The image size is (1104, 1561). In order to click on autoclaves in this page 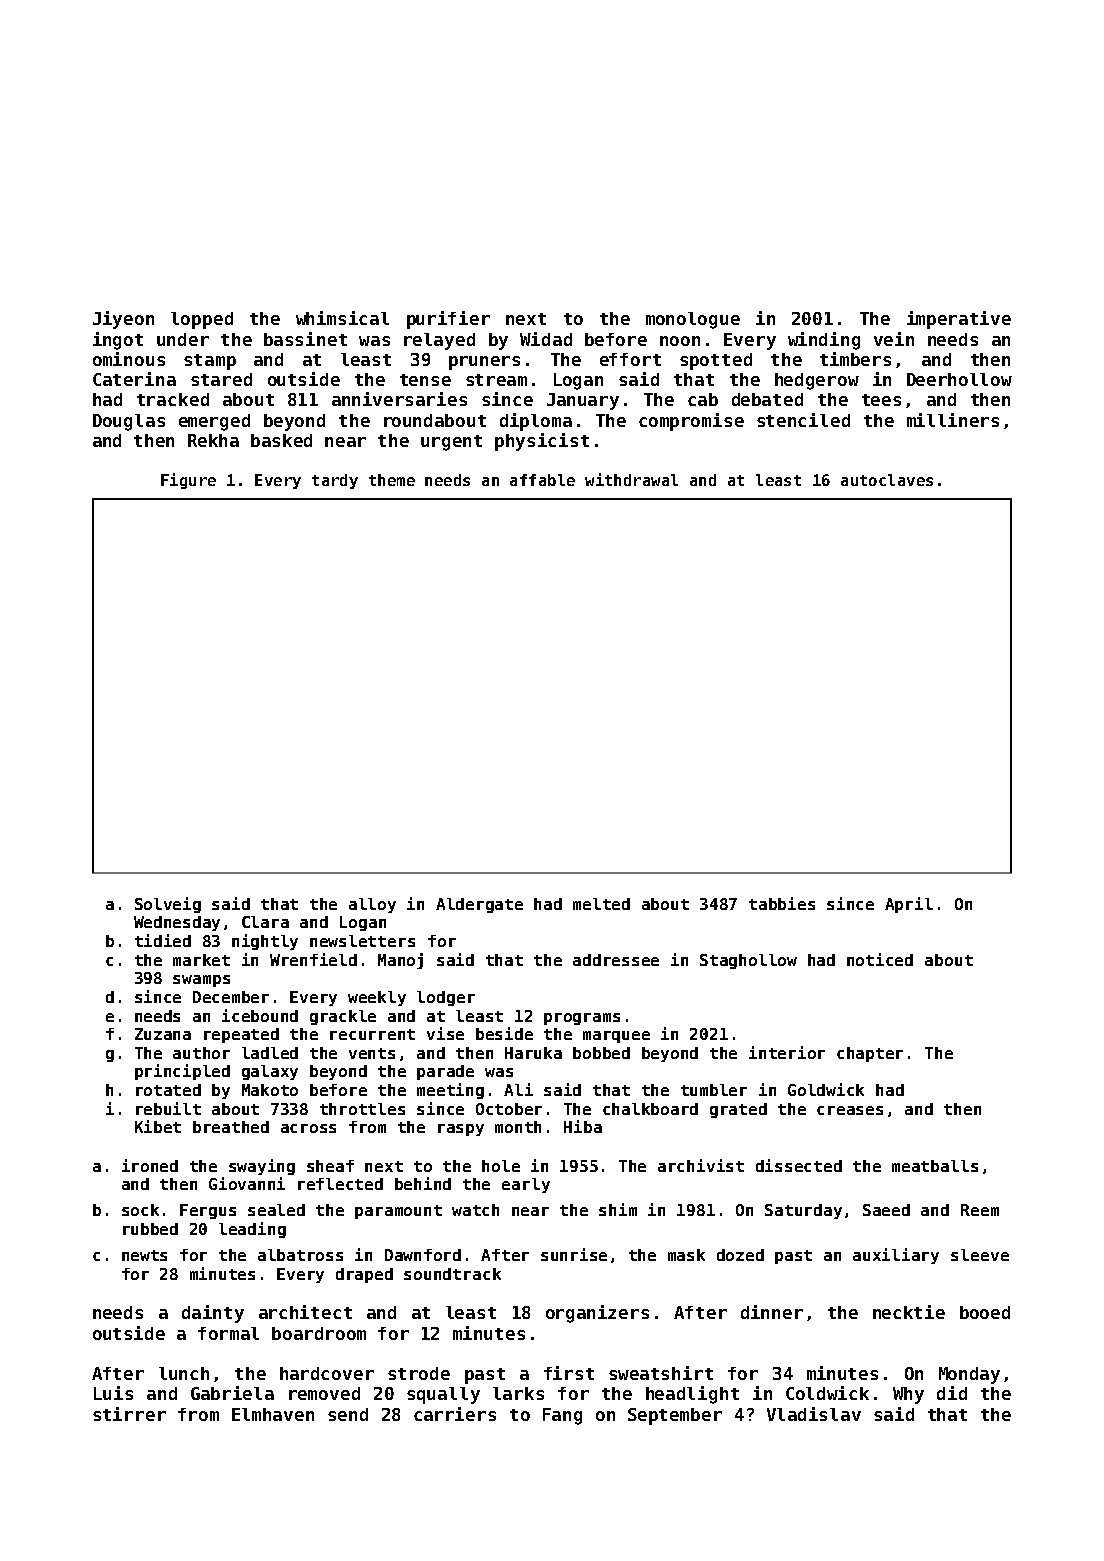, I will do `click(887, 480)`.
